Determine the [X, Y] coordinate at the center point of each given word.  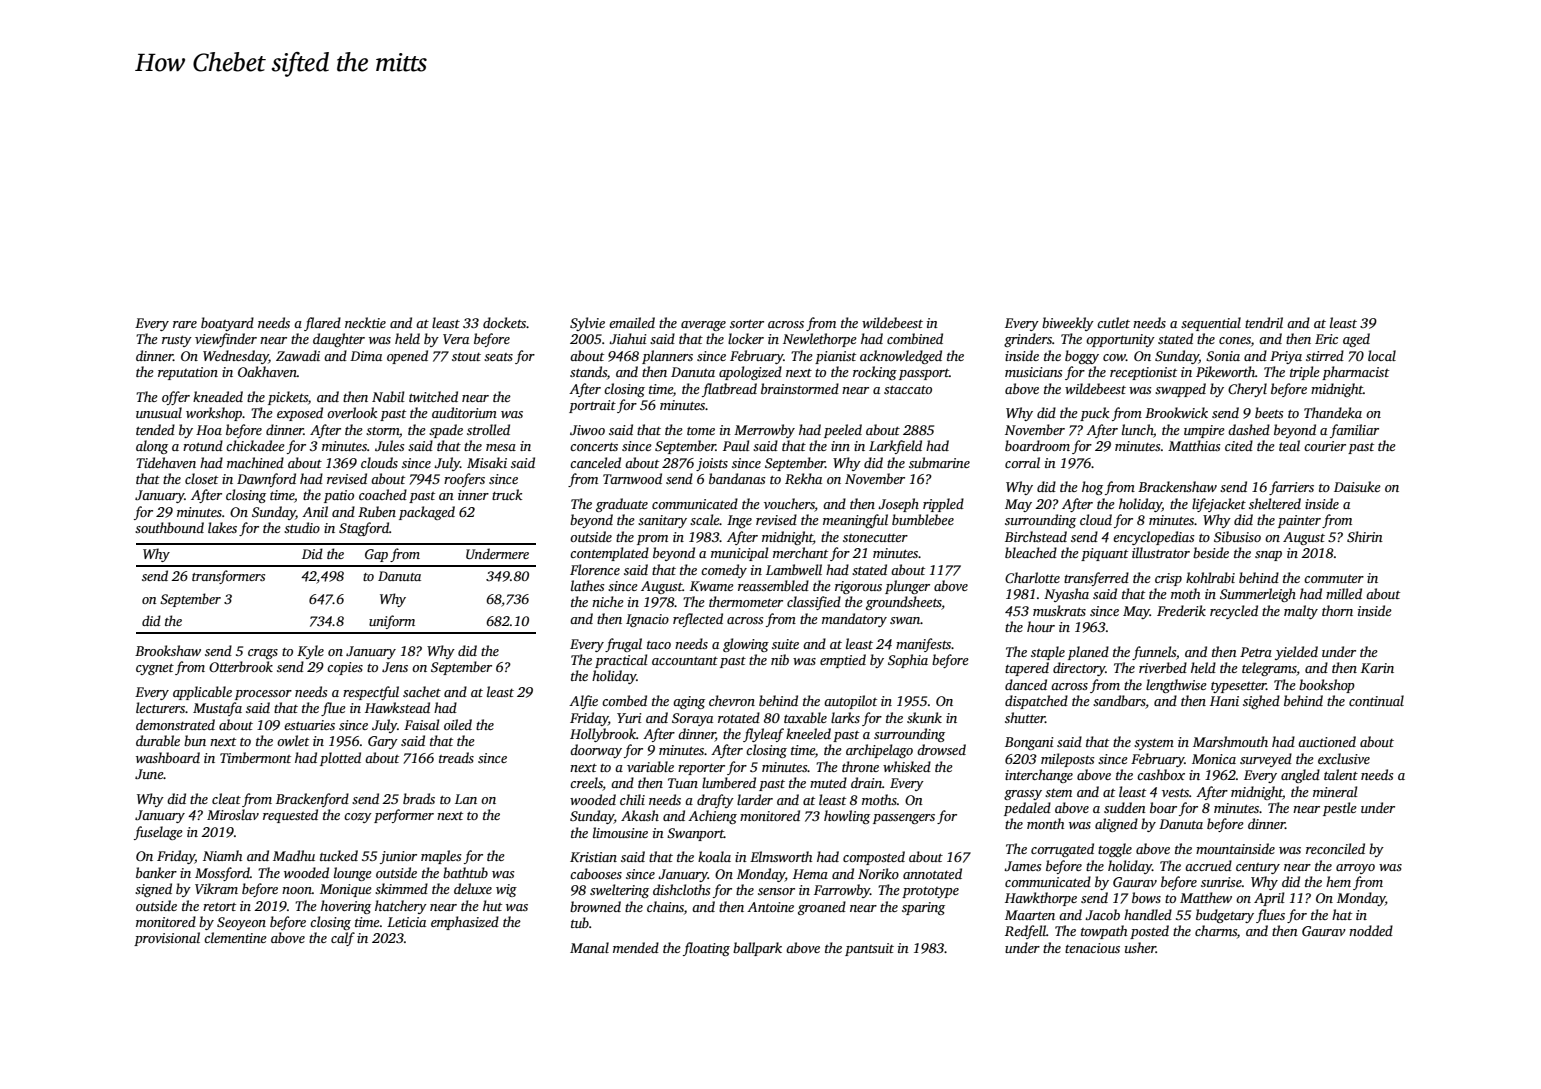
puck [1094, 414]
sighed [1261, 702]
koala [714, 856]
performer [404, 816]
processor [263, 695]
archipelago [879, 751]
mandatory [854, 620]
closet [201, 478]
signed [153, 890]
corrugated [1062, 850]
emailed [632, 322]
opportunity [1120, 340]
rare [185, 324]
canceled [595, 462]
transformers [228, 577]
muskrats [1059, 610]
